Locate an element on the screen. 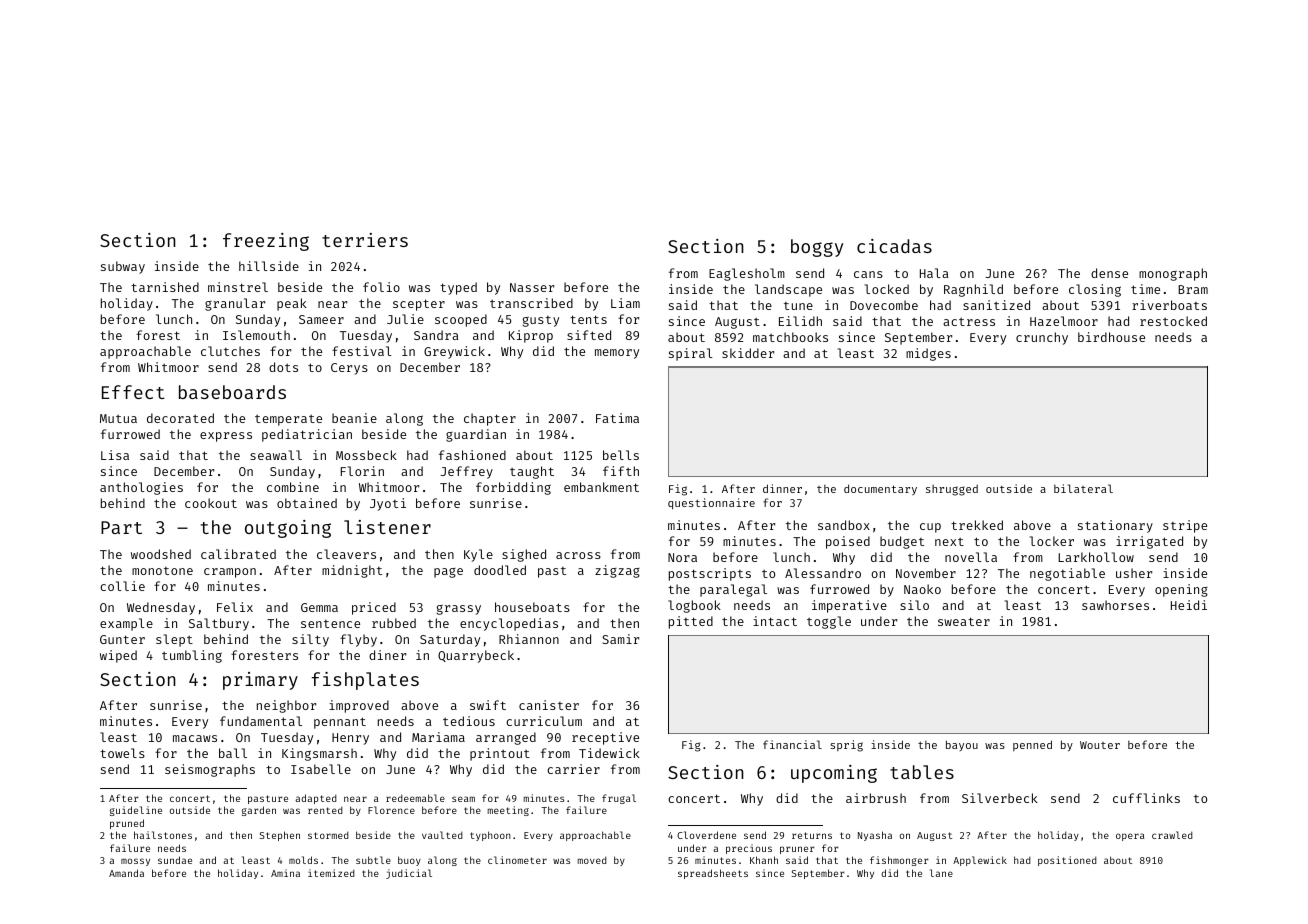 This screenshot has height=924, width=1308. birdhouse is located at coordinates (1111, 337).
